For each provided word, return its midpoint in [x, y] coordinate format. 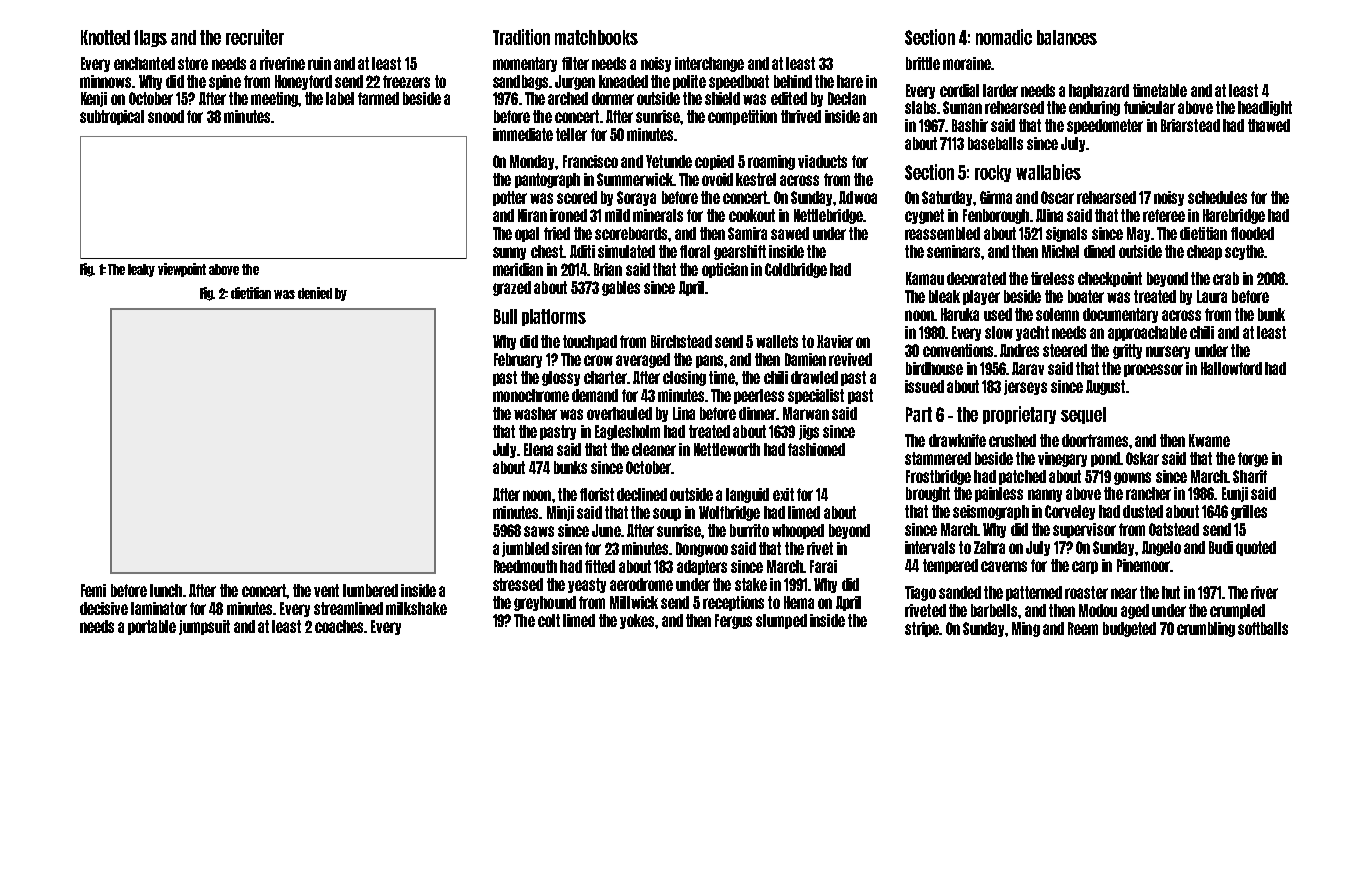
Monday [533, 162]
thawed [1269, 125]
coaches [339, 626]
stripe [922, 629]
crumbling [1206, 629]
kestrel [756, 179]
